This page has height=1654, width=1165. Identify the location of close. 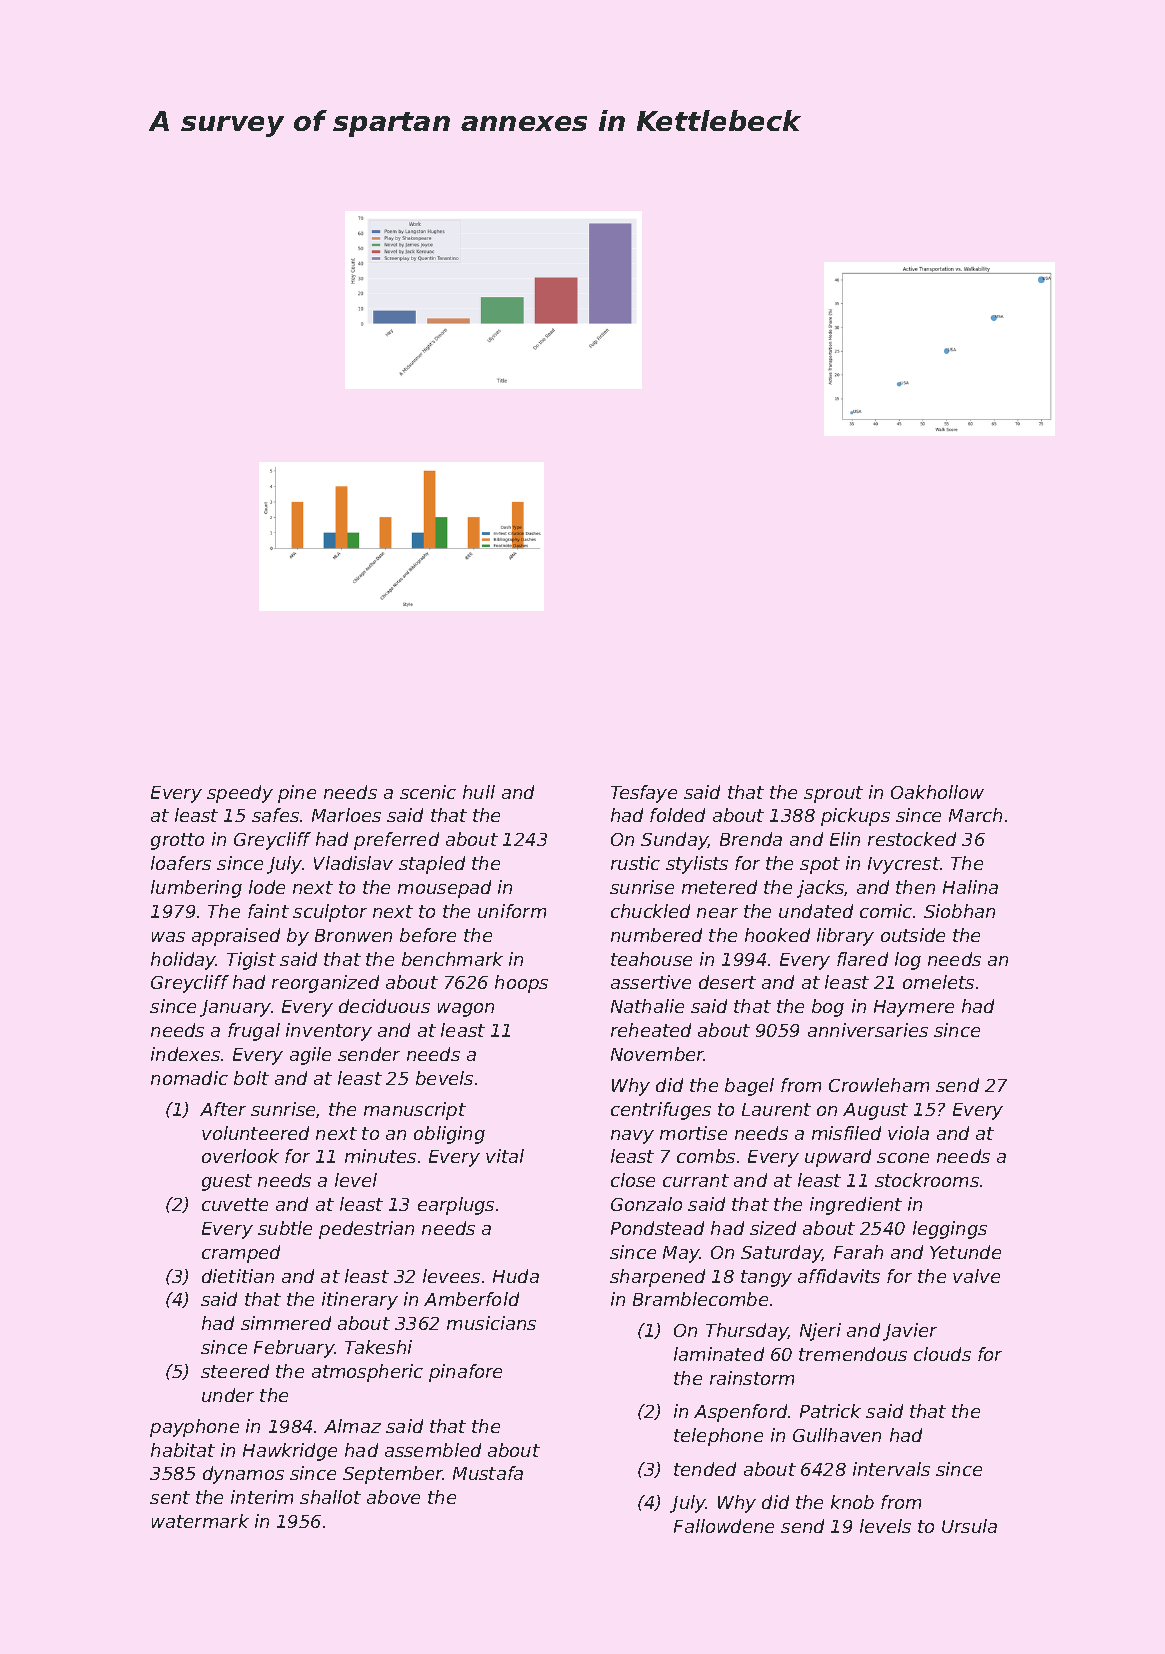
(633, 1180).
